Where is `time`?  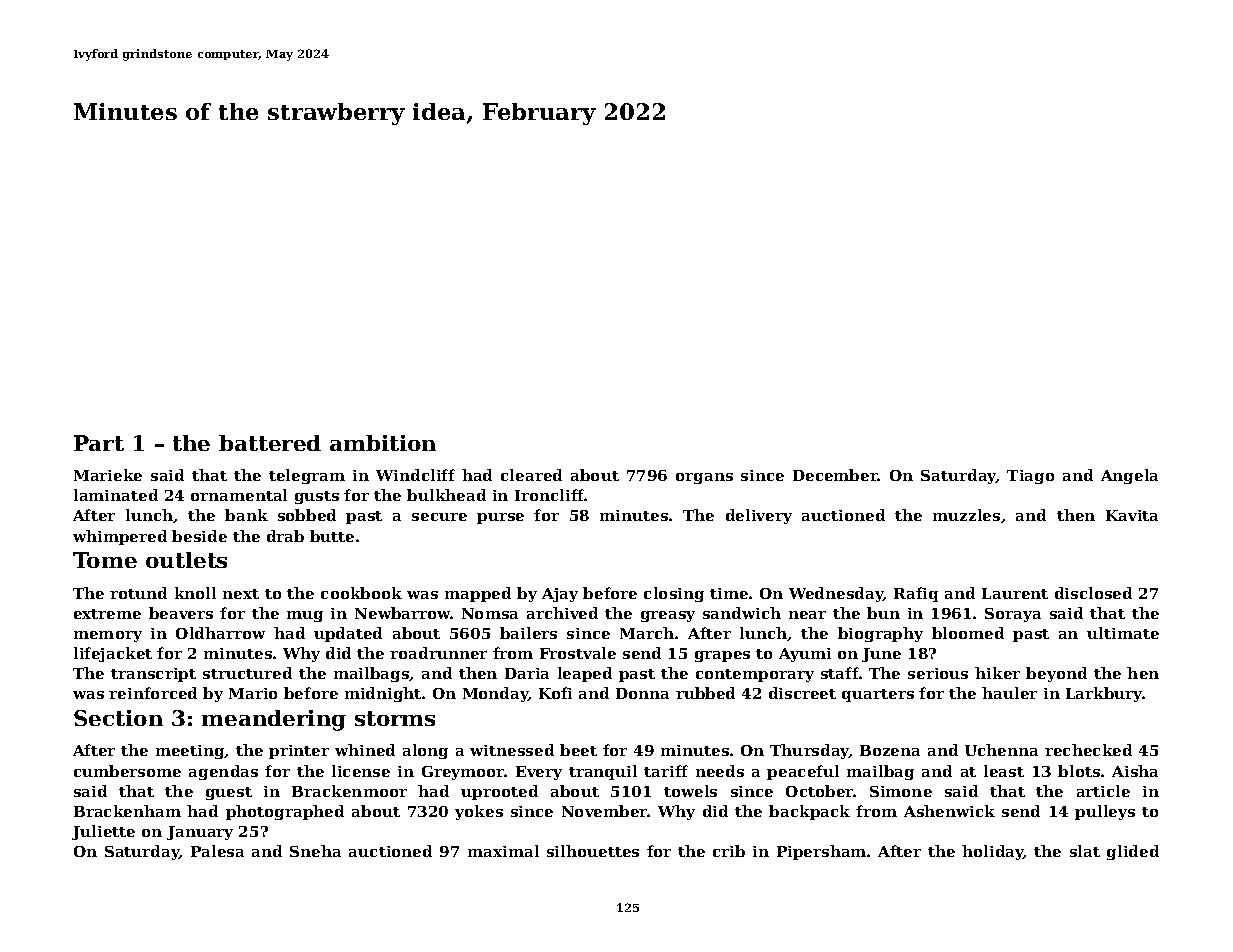
time is located at coordinates (729, 593).
